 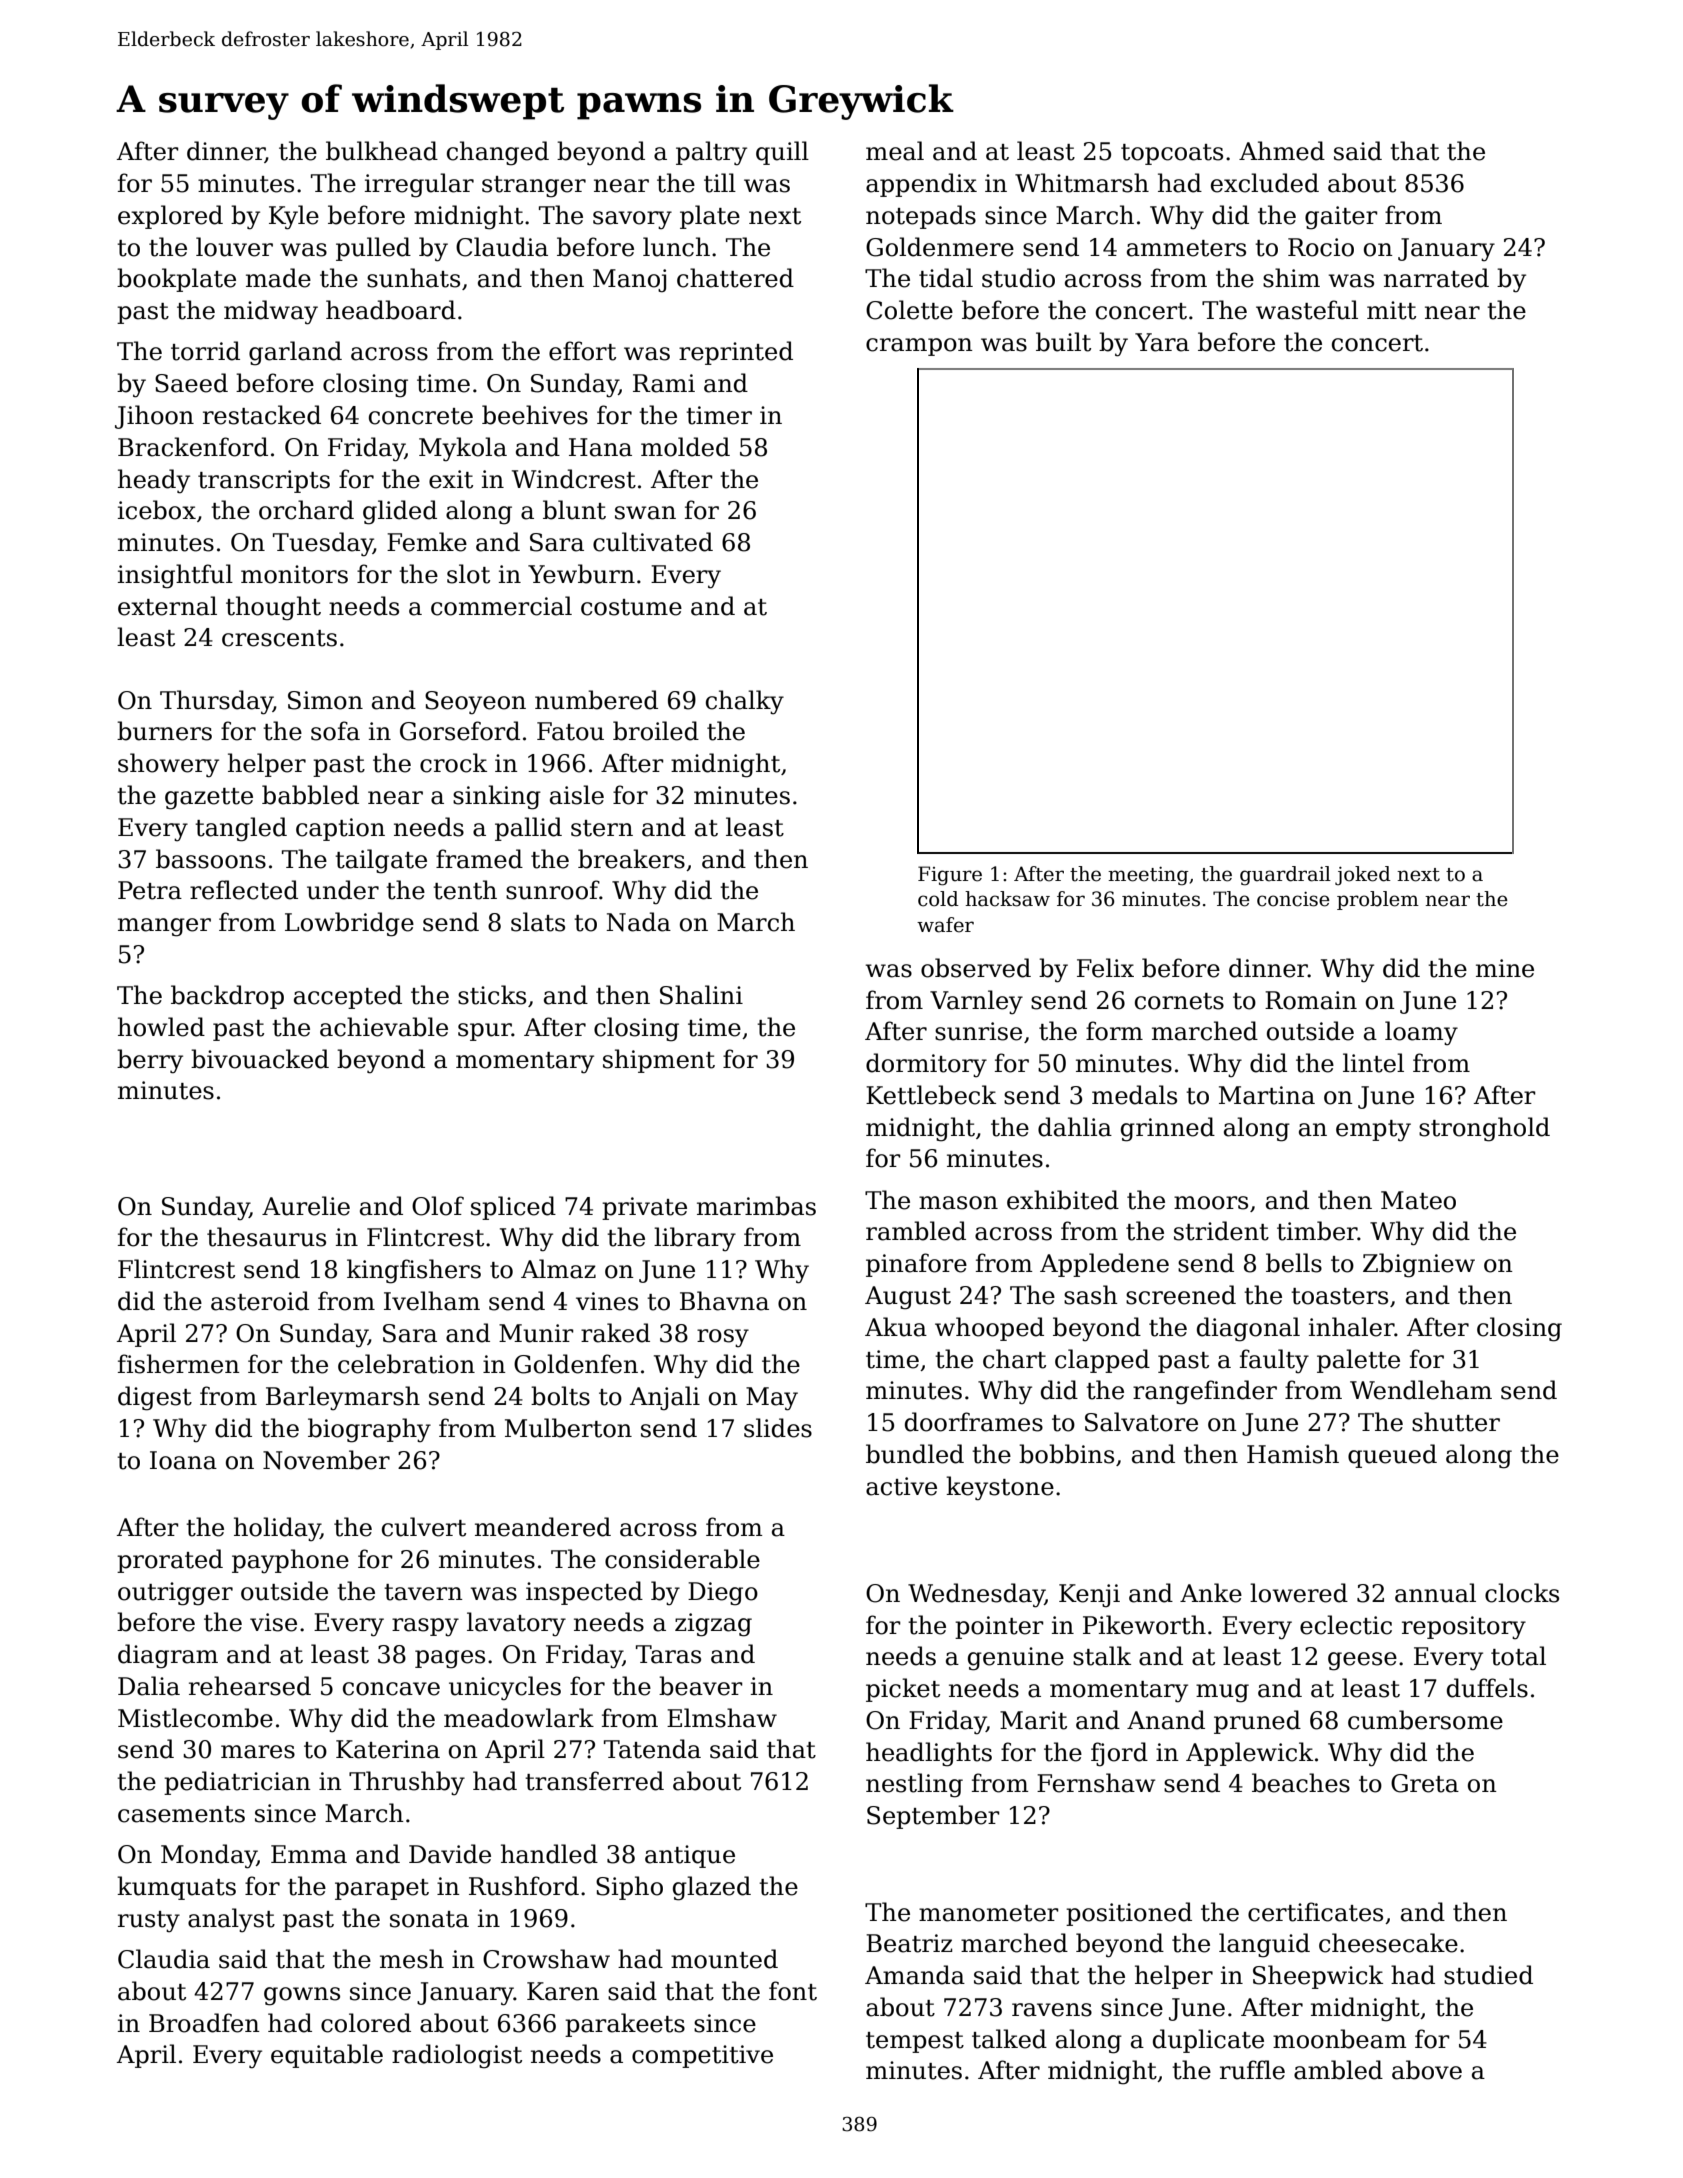 I want to click on radiologist, so click(x=457, y=2056).
